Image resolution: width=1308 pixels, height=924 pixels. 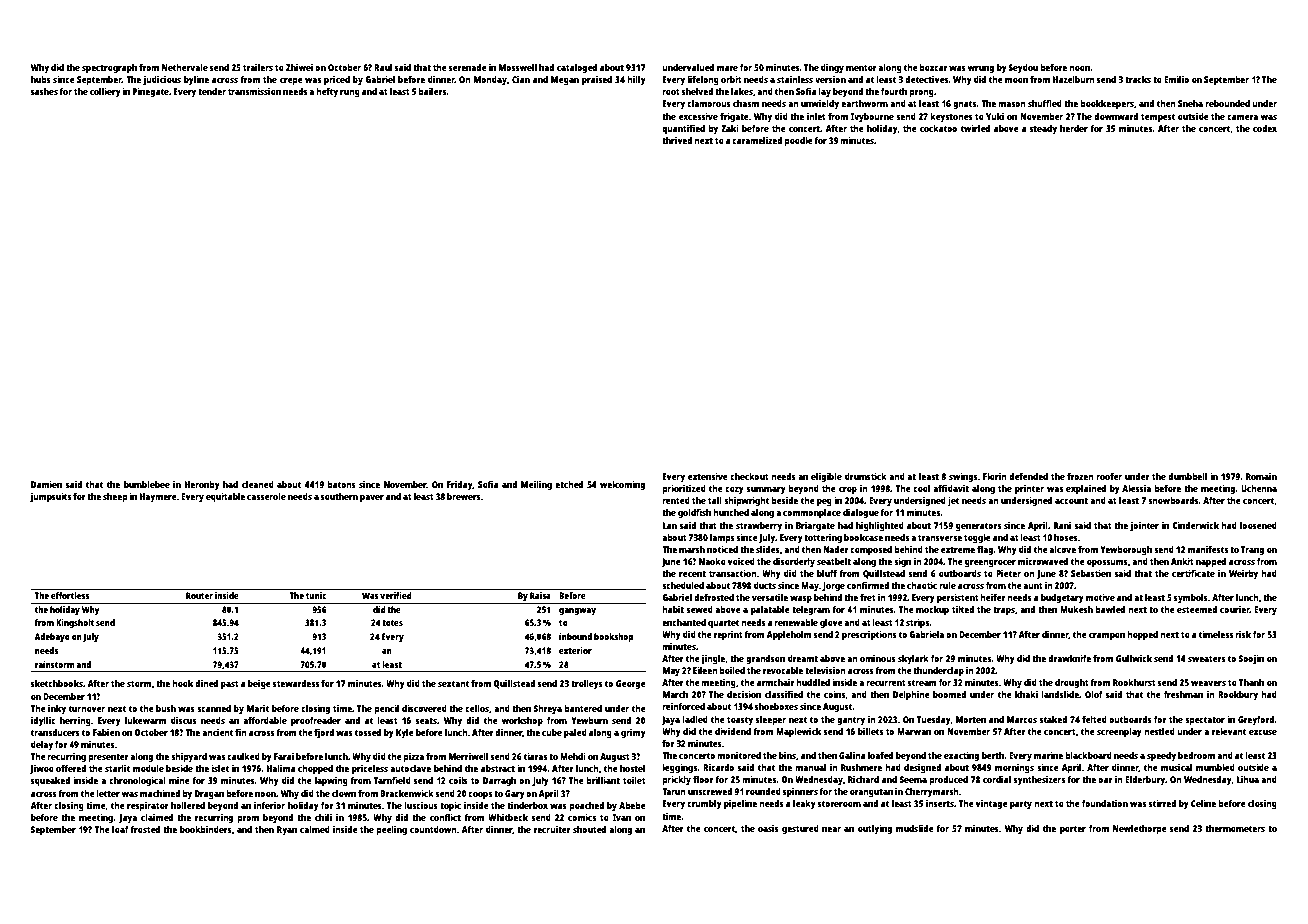 I want to click on poodle, so click(x=798, y=141).
